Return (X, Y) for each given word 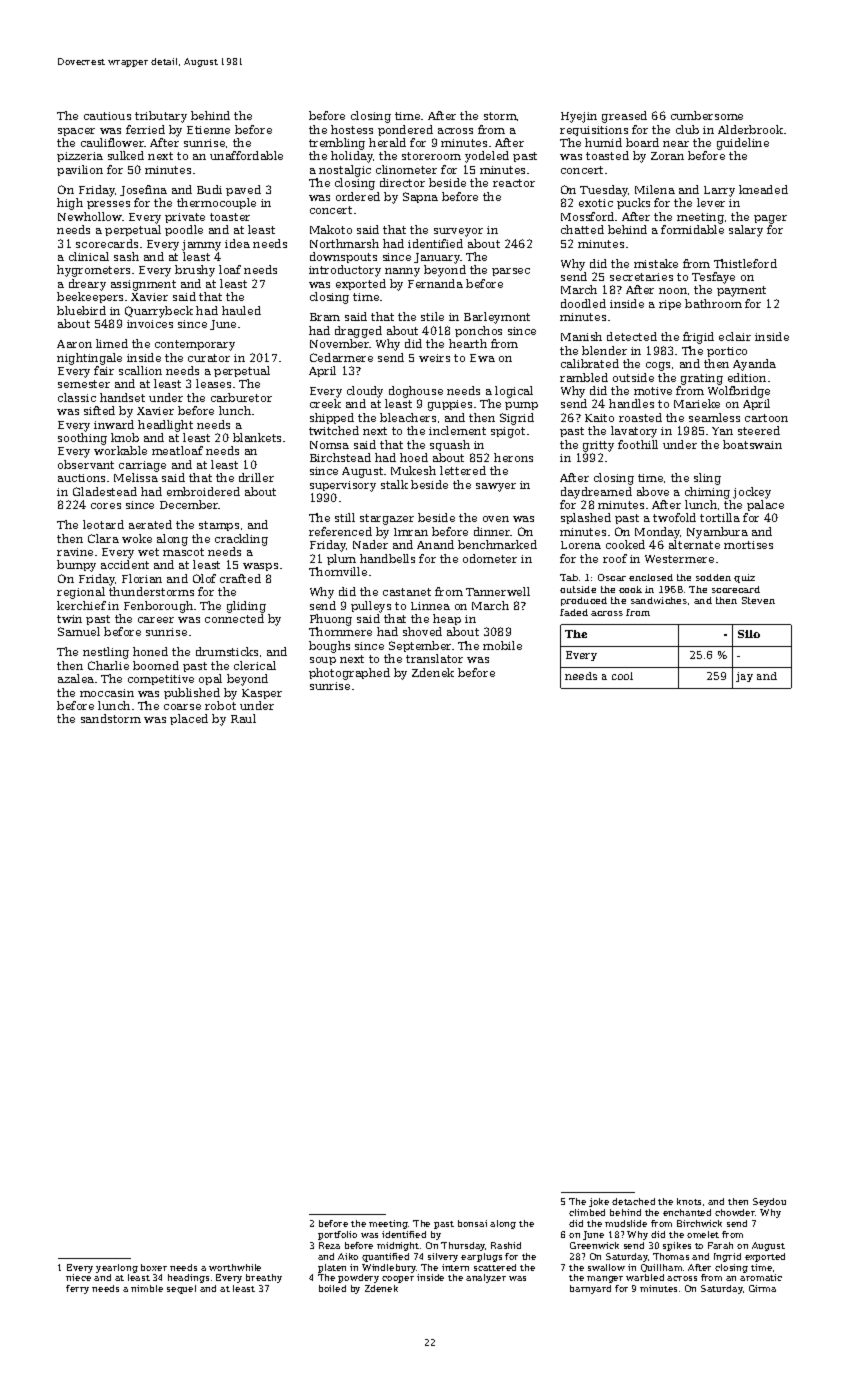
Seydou (769, 1202)
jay (744, 677)
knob (125, 437)
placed (189, 719)
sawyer (496, 487)
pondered (405, 130)
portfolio (337, 1235)
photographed (349, 674)
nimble (147, 1288)
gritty (598, 446)
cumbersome (707, 115)
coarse (182, 707)
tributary (161, 117)
